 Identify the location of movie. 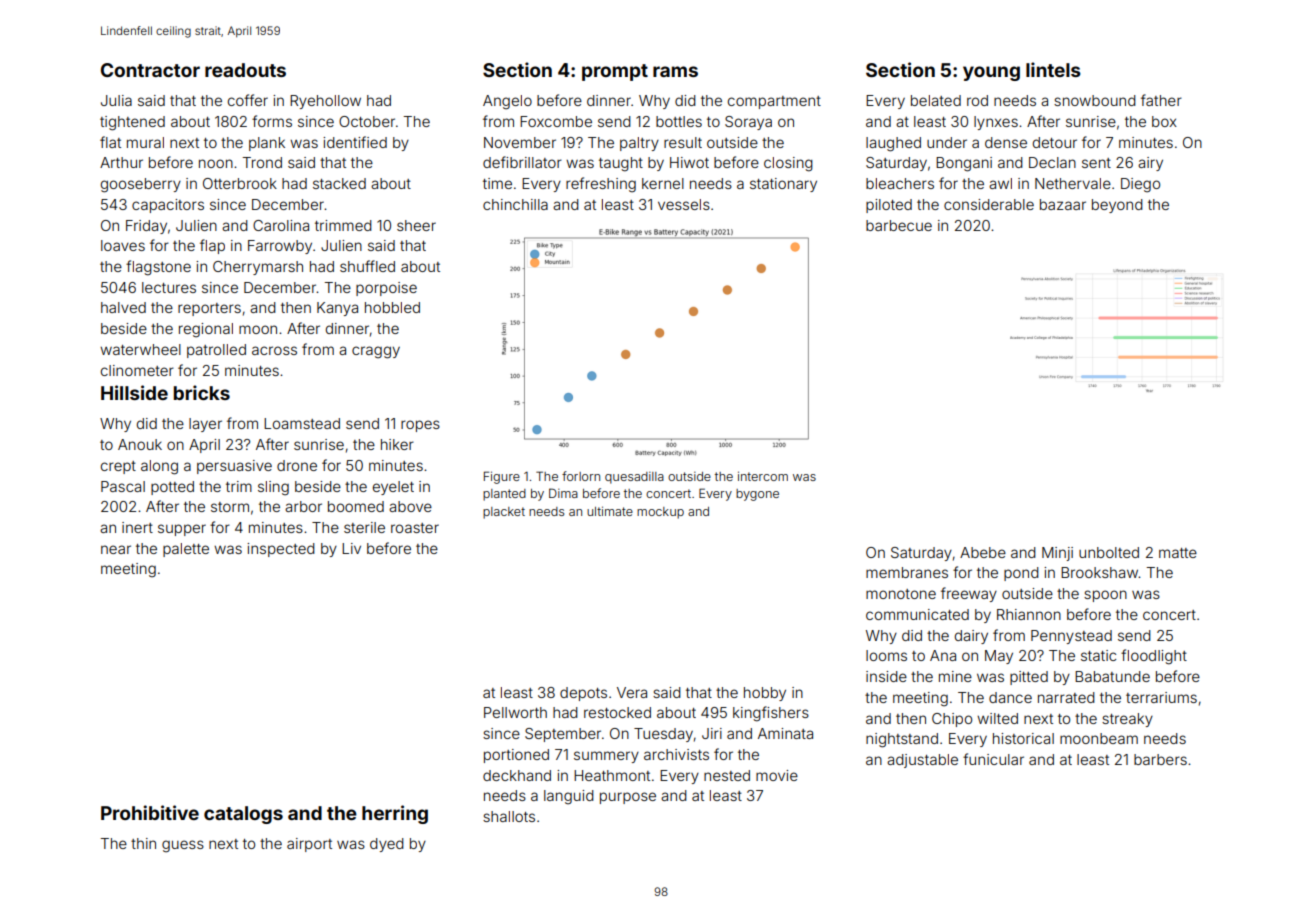
(777, 775).
